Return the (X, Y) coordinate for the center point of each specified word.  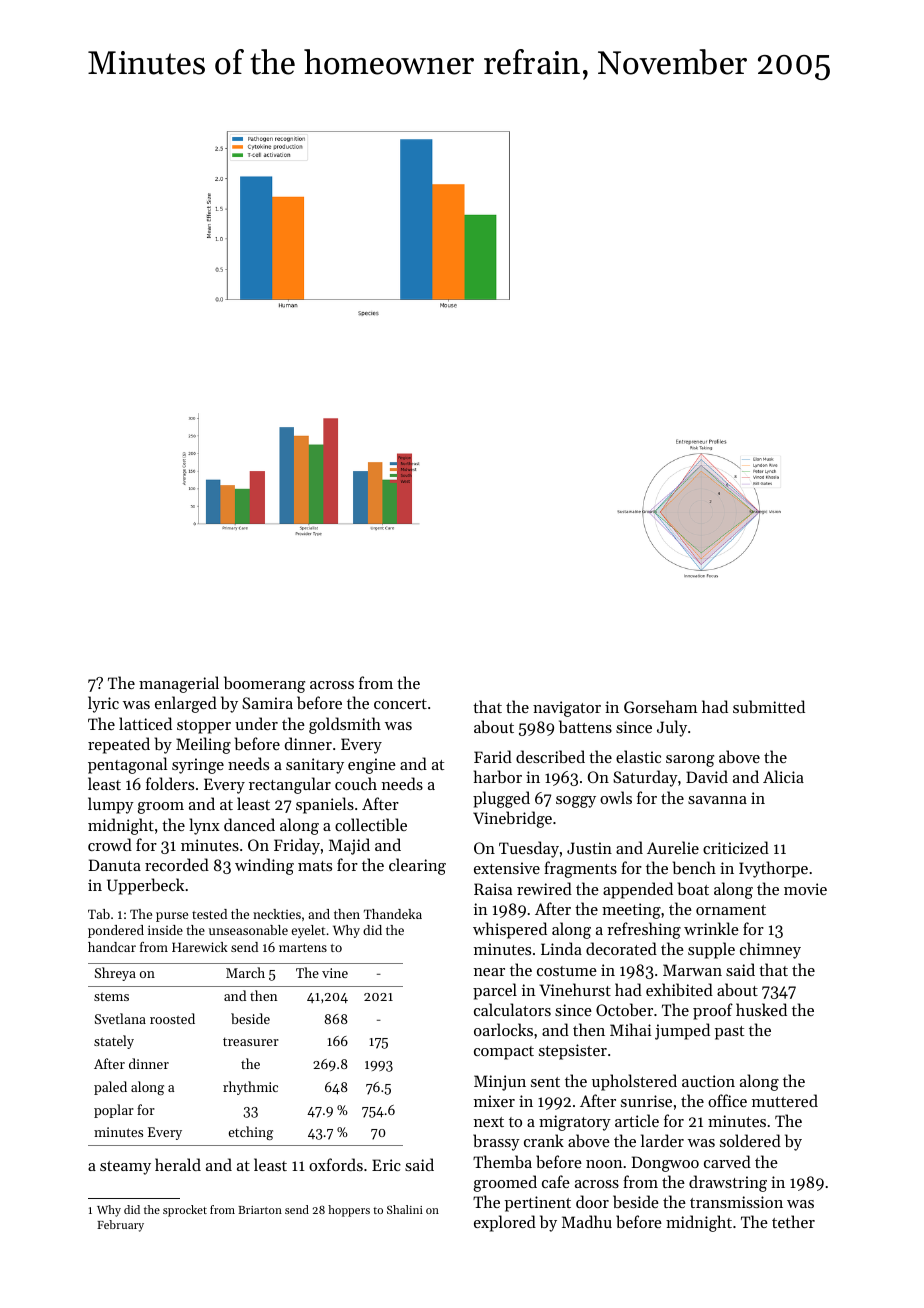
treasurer (251, 1041)
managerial (179, 684)
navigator (567, 709)
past (729, 1033)
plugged (501, 799)
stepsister (573, 1052)
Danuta (115, 865)
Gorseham (660, 706)
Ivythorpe (773, 869)
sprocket (185, 1211)
